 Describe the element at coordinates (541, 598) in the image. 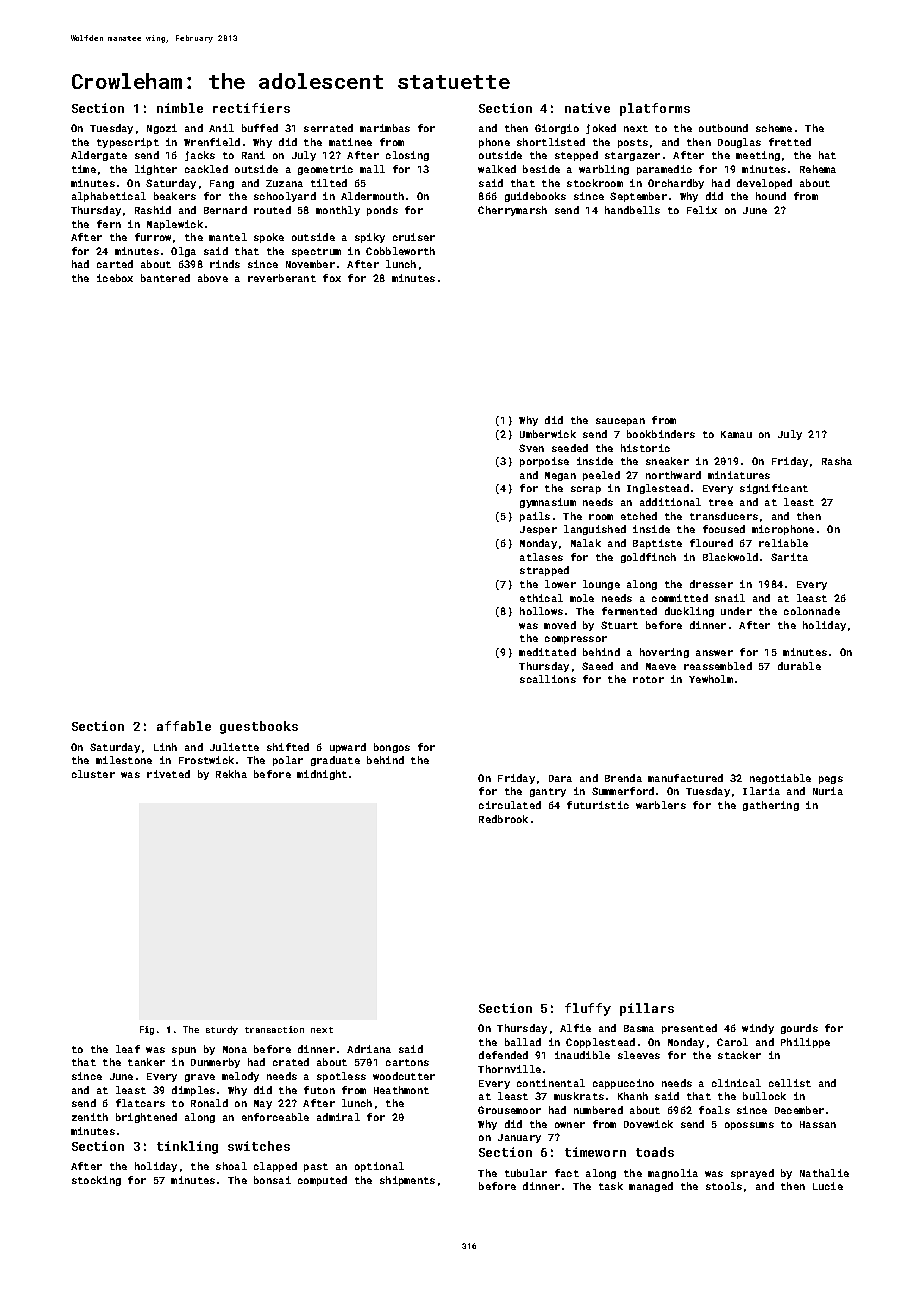

I see `ethical` at that location.
